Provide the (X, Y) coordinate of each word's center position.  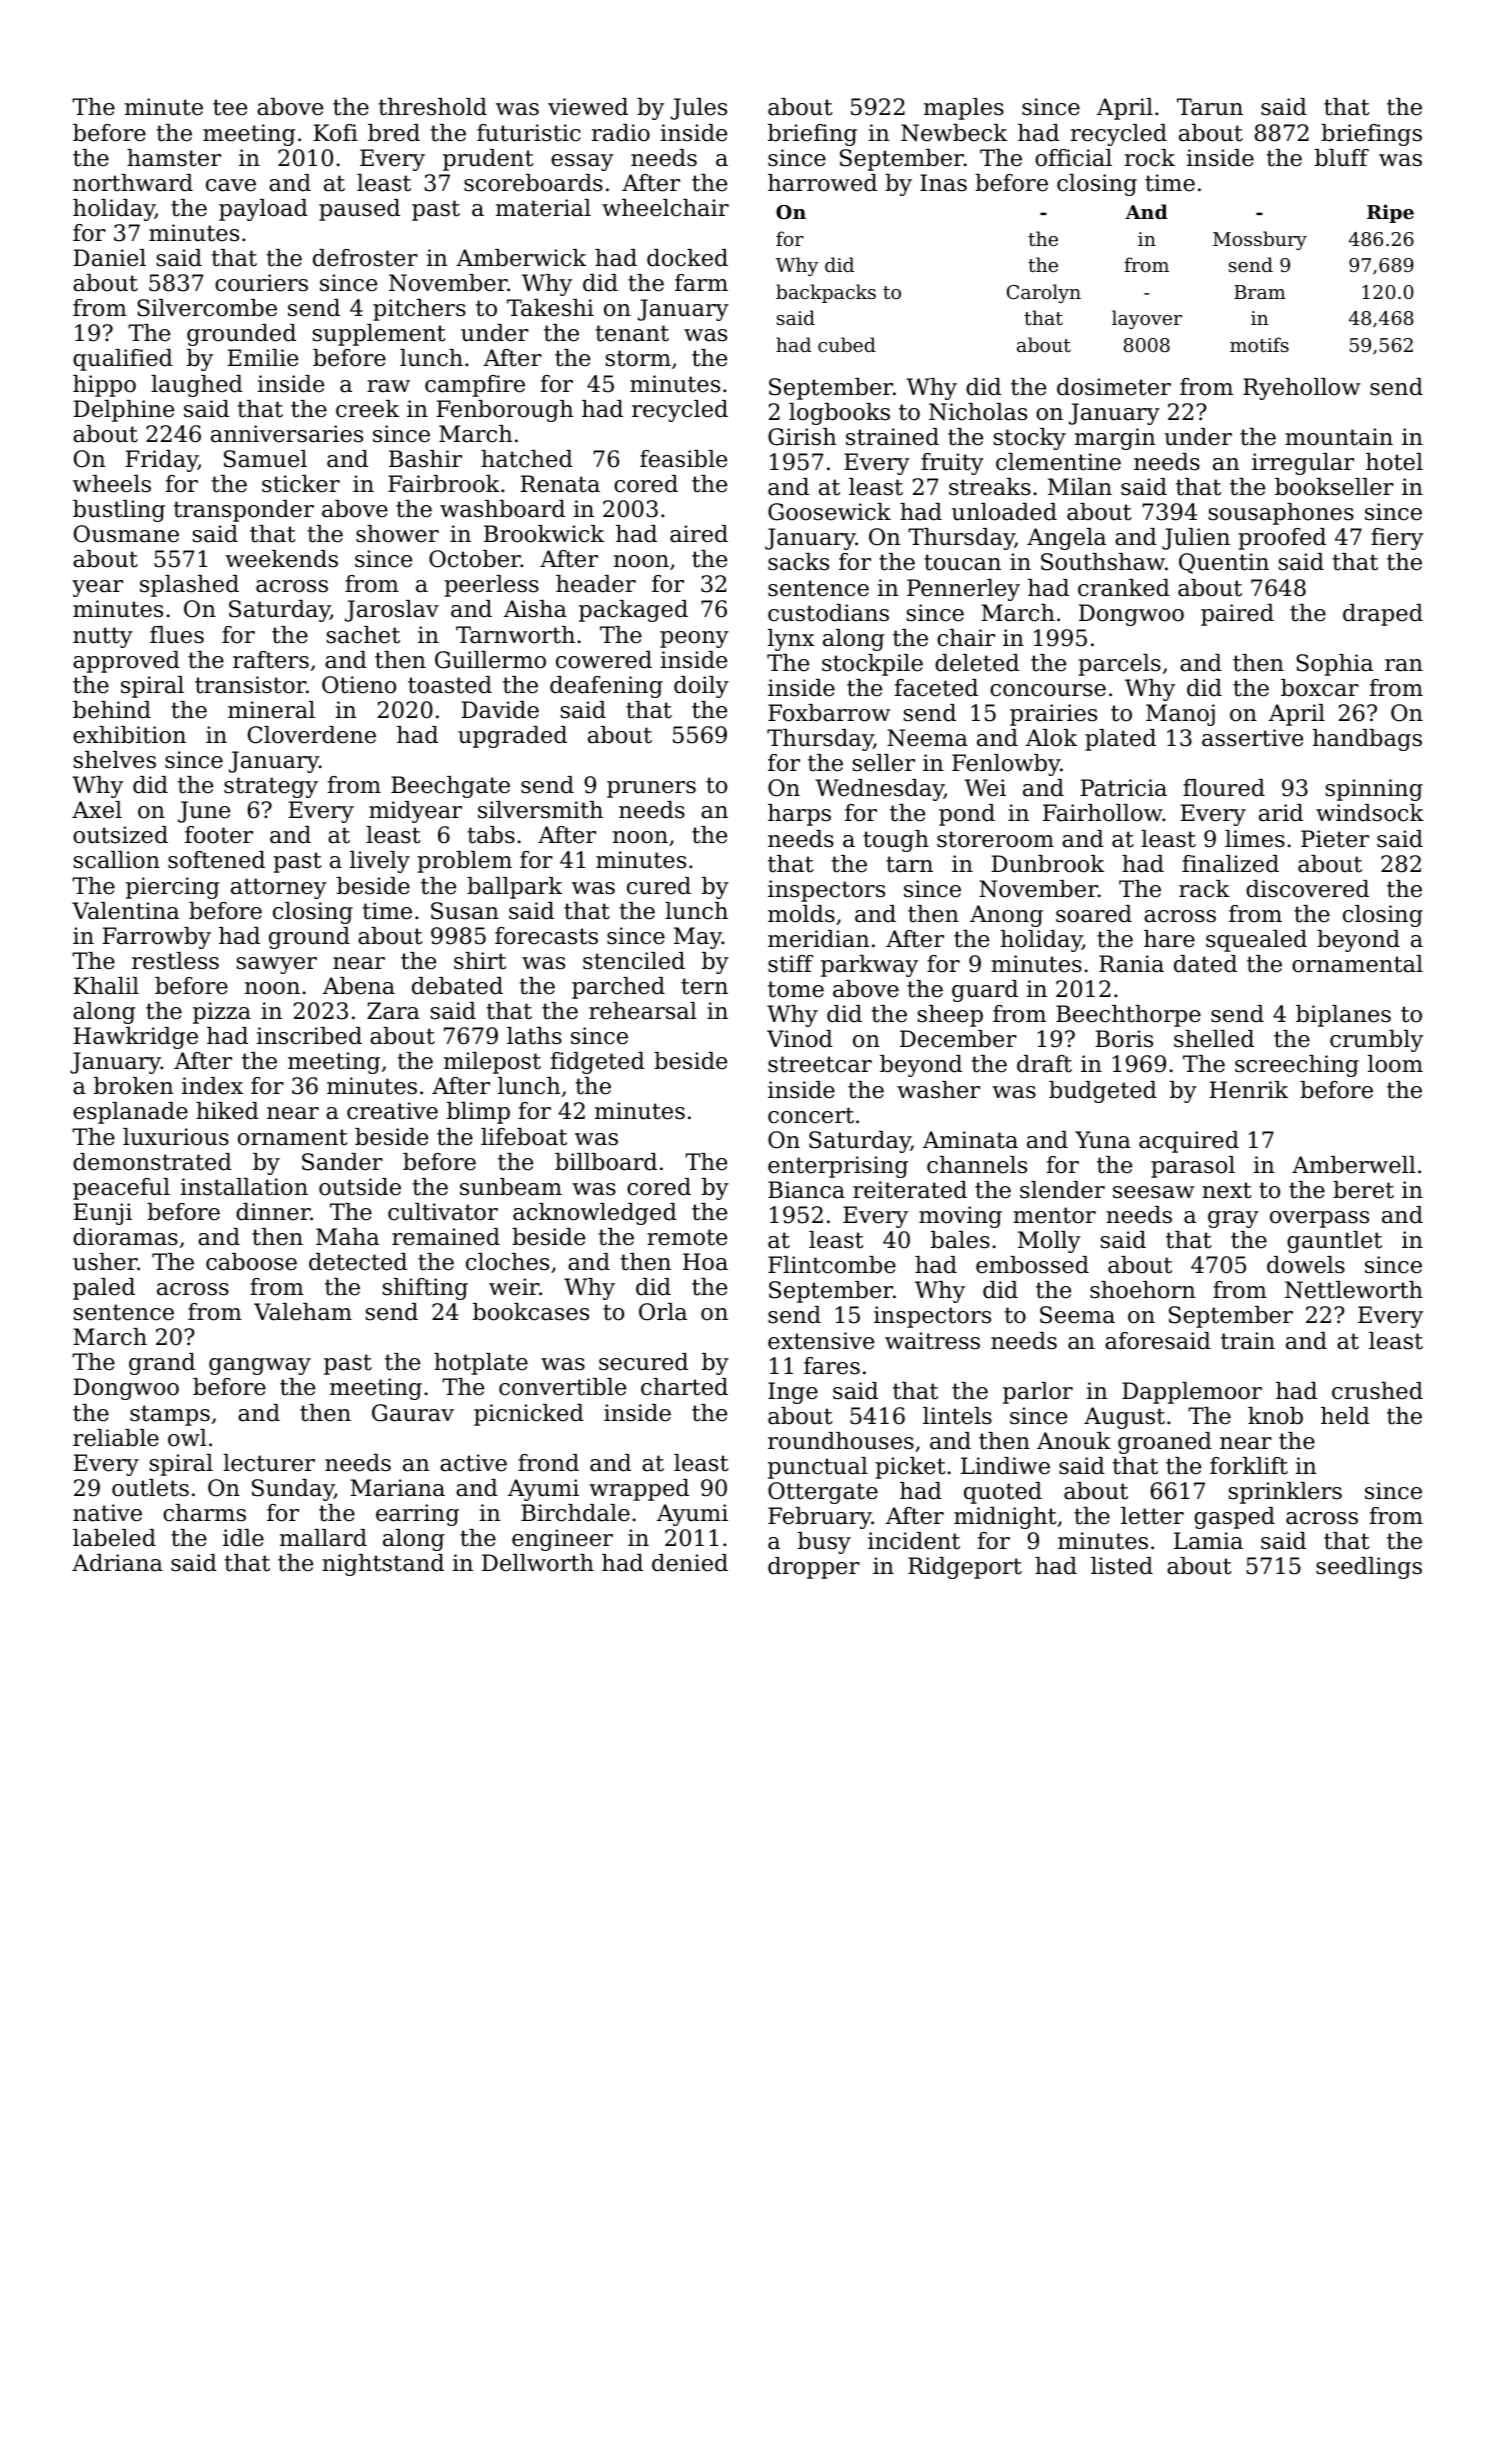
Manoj (1180, 715)
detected (358, 1262)
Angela (1066, 539)
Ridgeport (965, 1568)
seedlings (1369, 1568)
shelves (115, 760)
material (543, 208)
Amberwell (1354, 1165)
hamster (174, 158)
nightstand (383, 1565)
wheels (112, 484)
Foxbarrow (829, 713)
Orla (663, 1312)
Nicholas (978, 412)
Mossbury (1260, 240)
